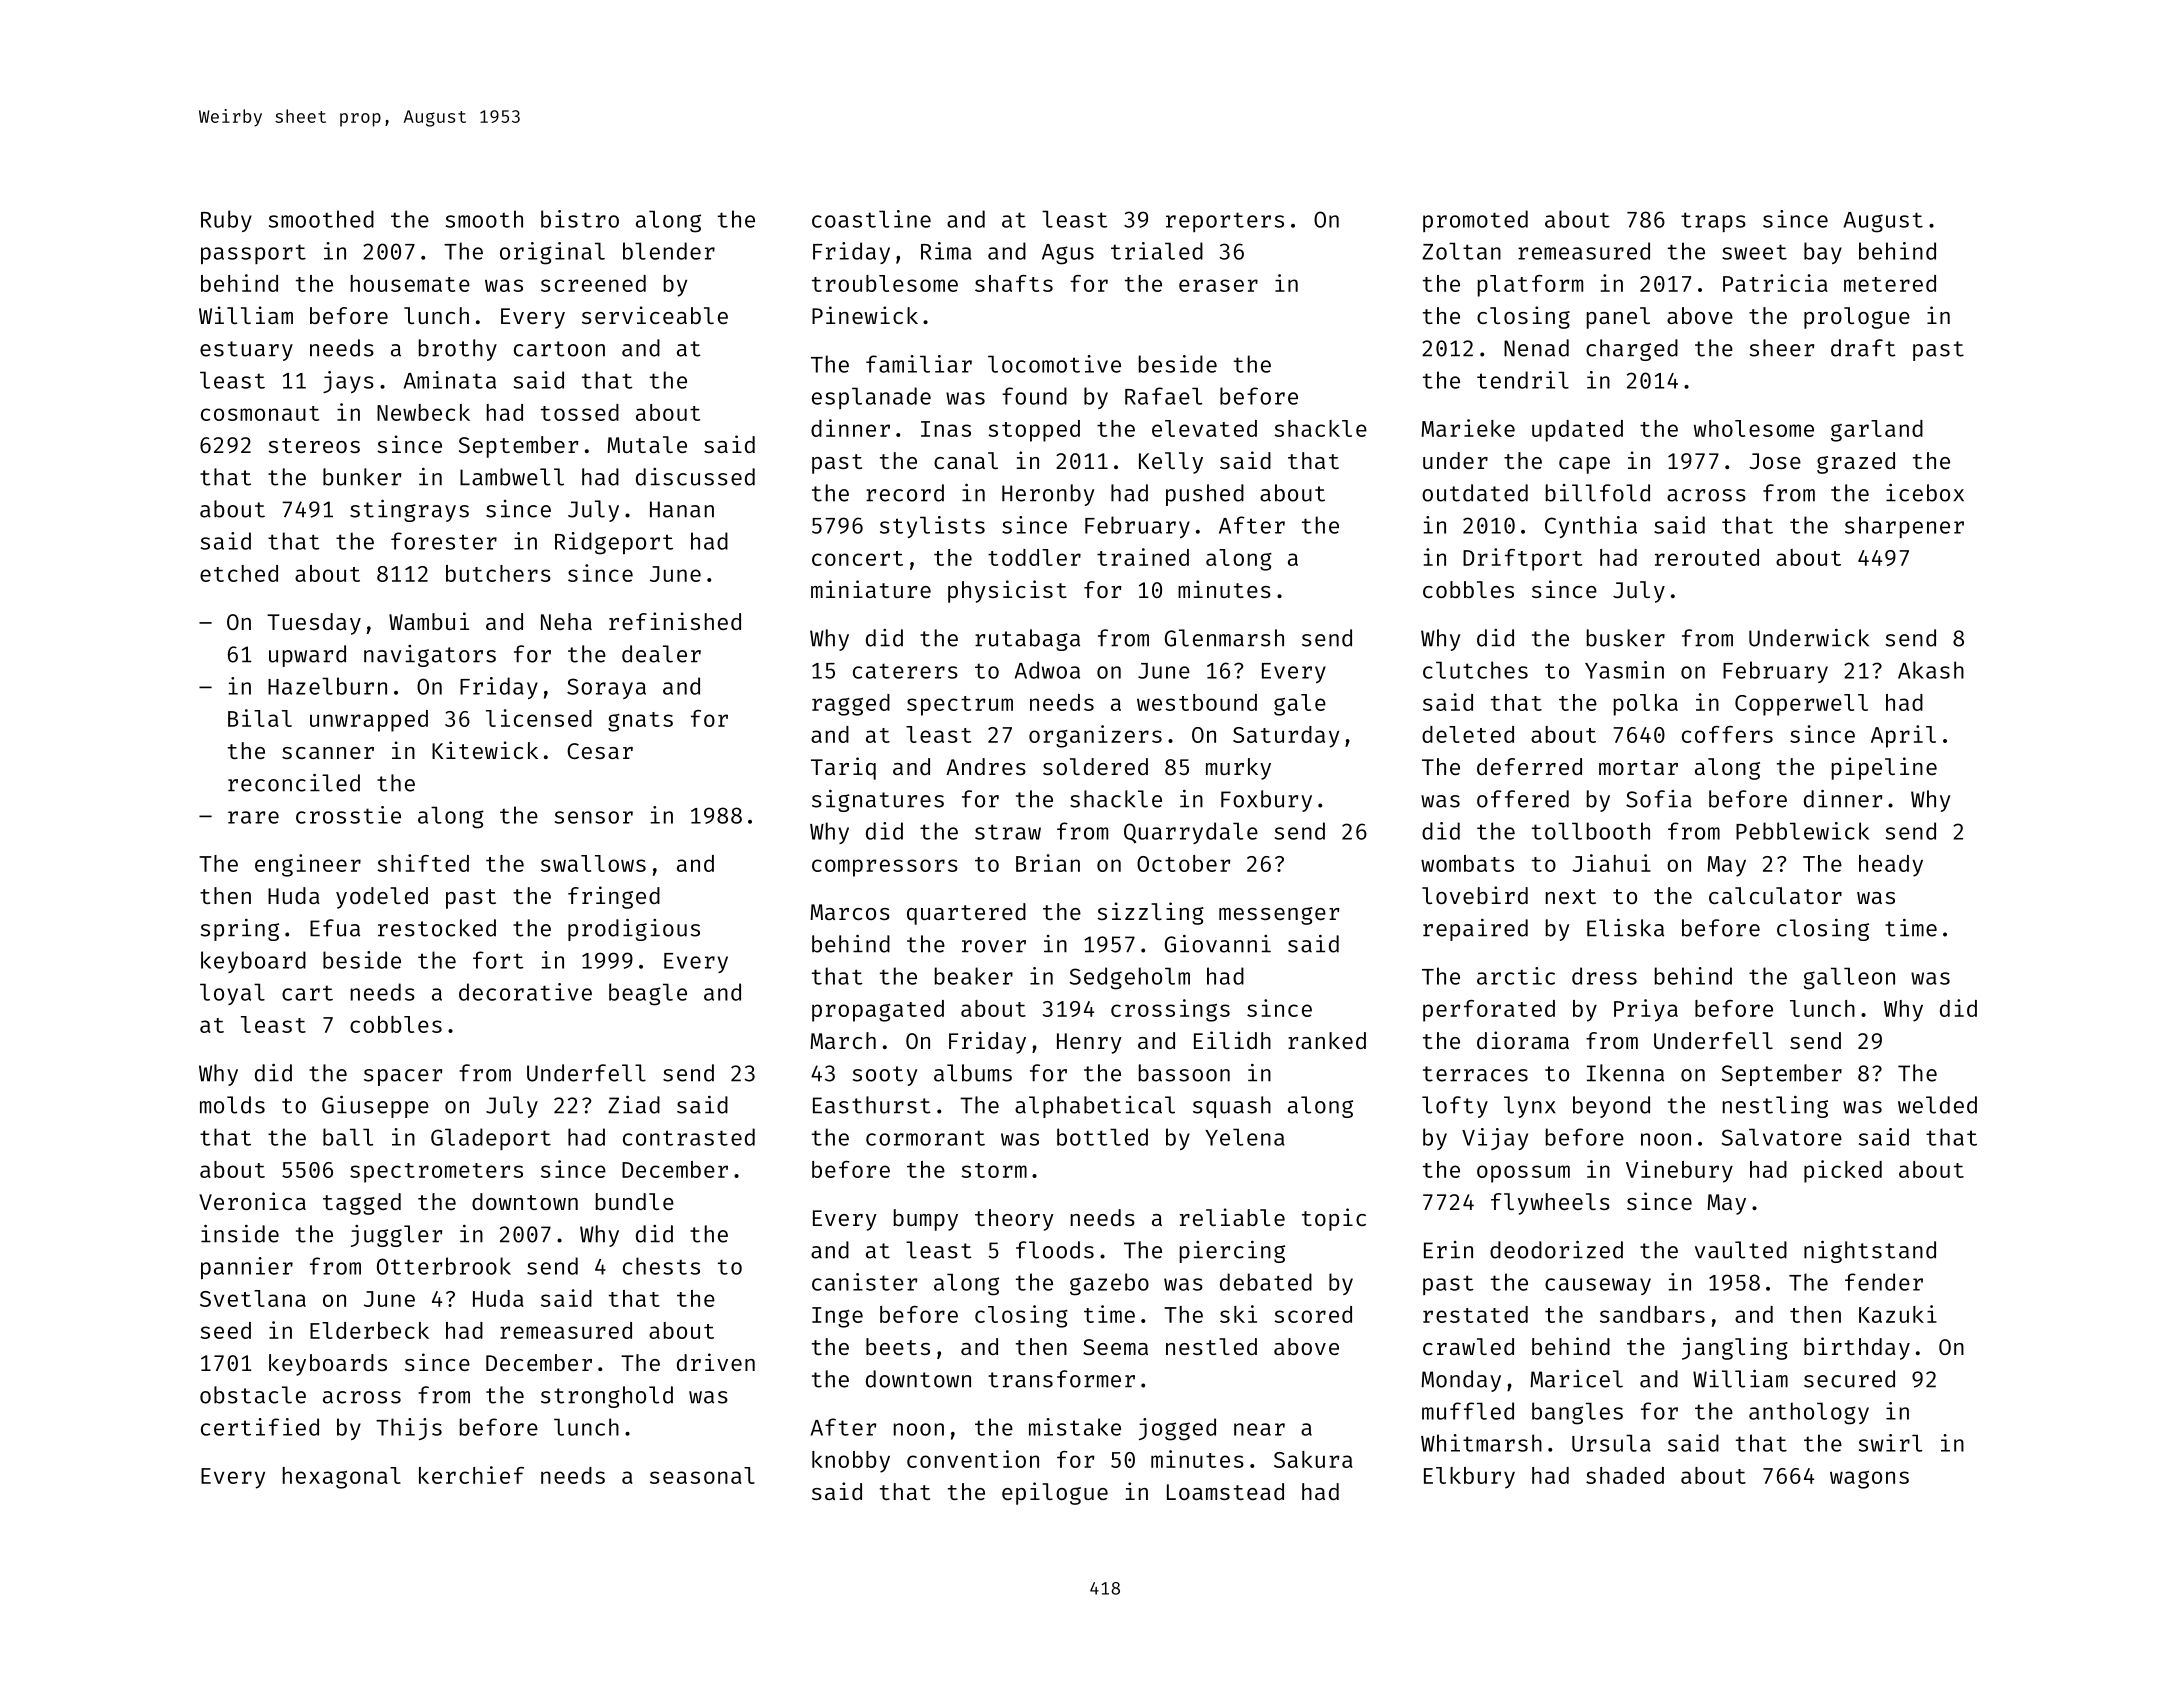  Describe the element at coordinates (1224, 638) in the screenshot. I see `Glenmarsh` at that location.
